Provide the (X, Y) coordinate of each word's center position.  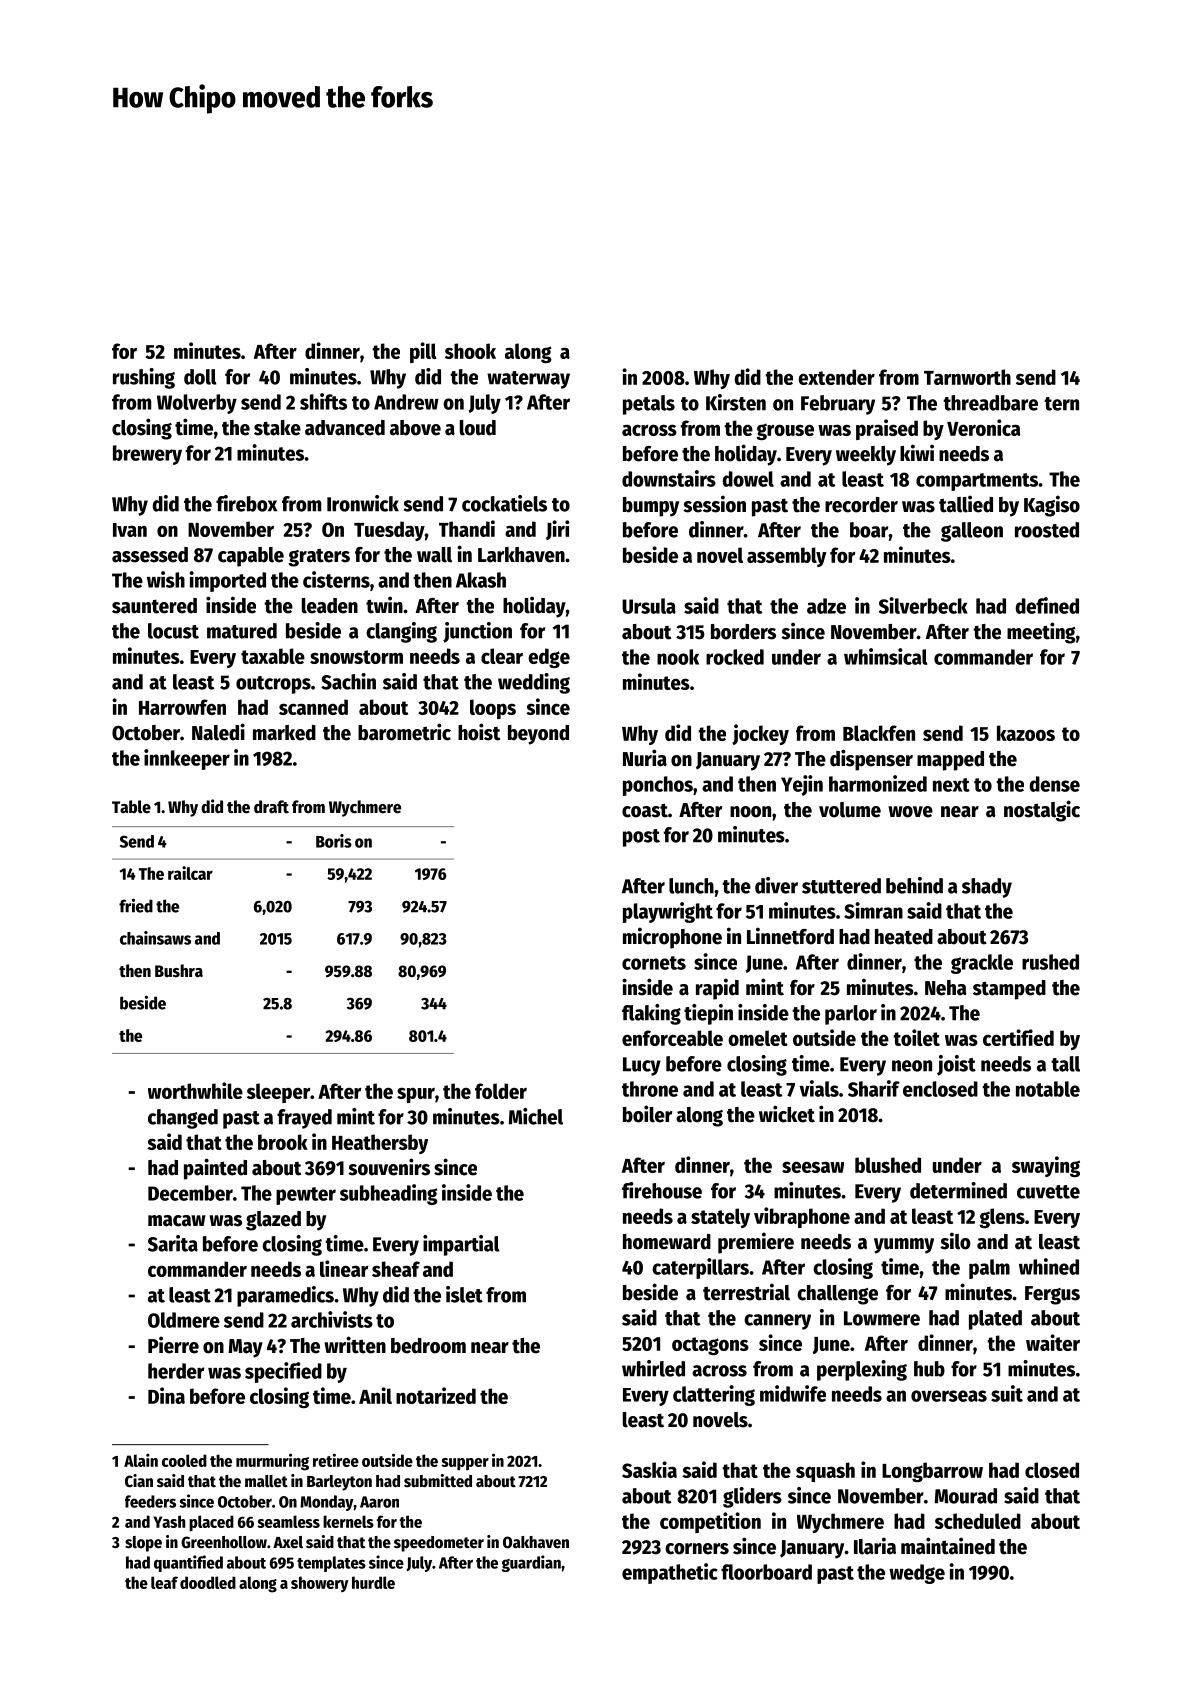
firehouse (662, 1190)
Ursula (649, 606)
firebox (246, 503)
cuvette (1048, 1192)
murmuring (272, 1462)
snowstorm (356, 657)
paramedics (285, 1296)
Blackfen (879, 733)
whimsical (885, 656)
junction (477, 632)
